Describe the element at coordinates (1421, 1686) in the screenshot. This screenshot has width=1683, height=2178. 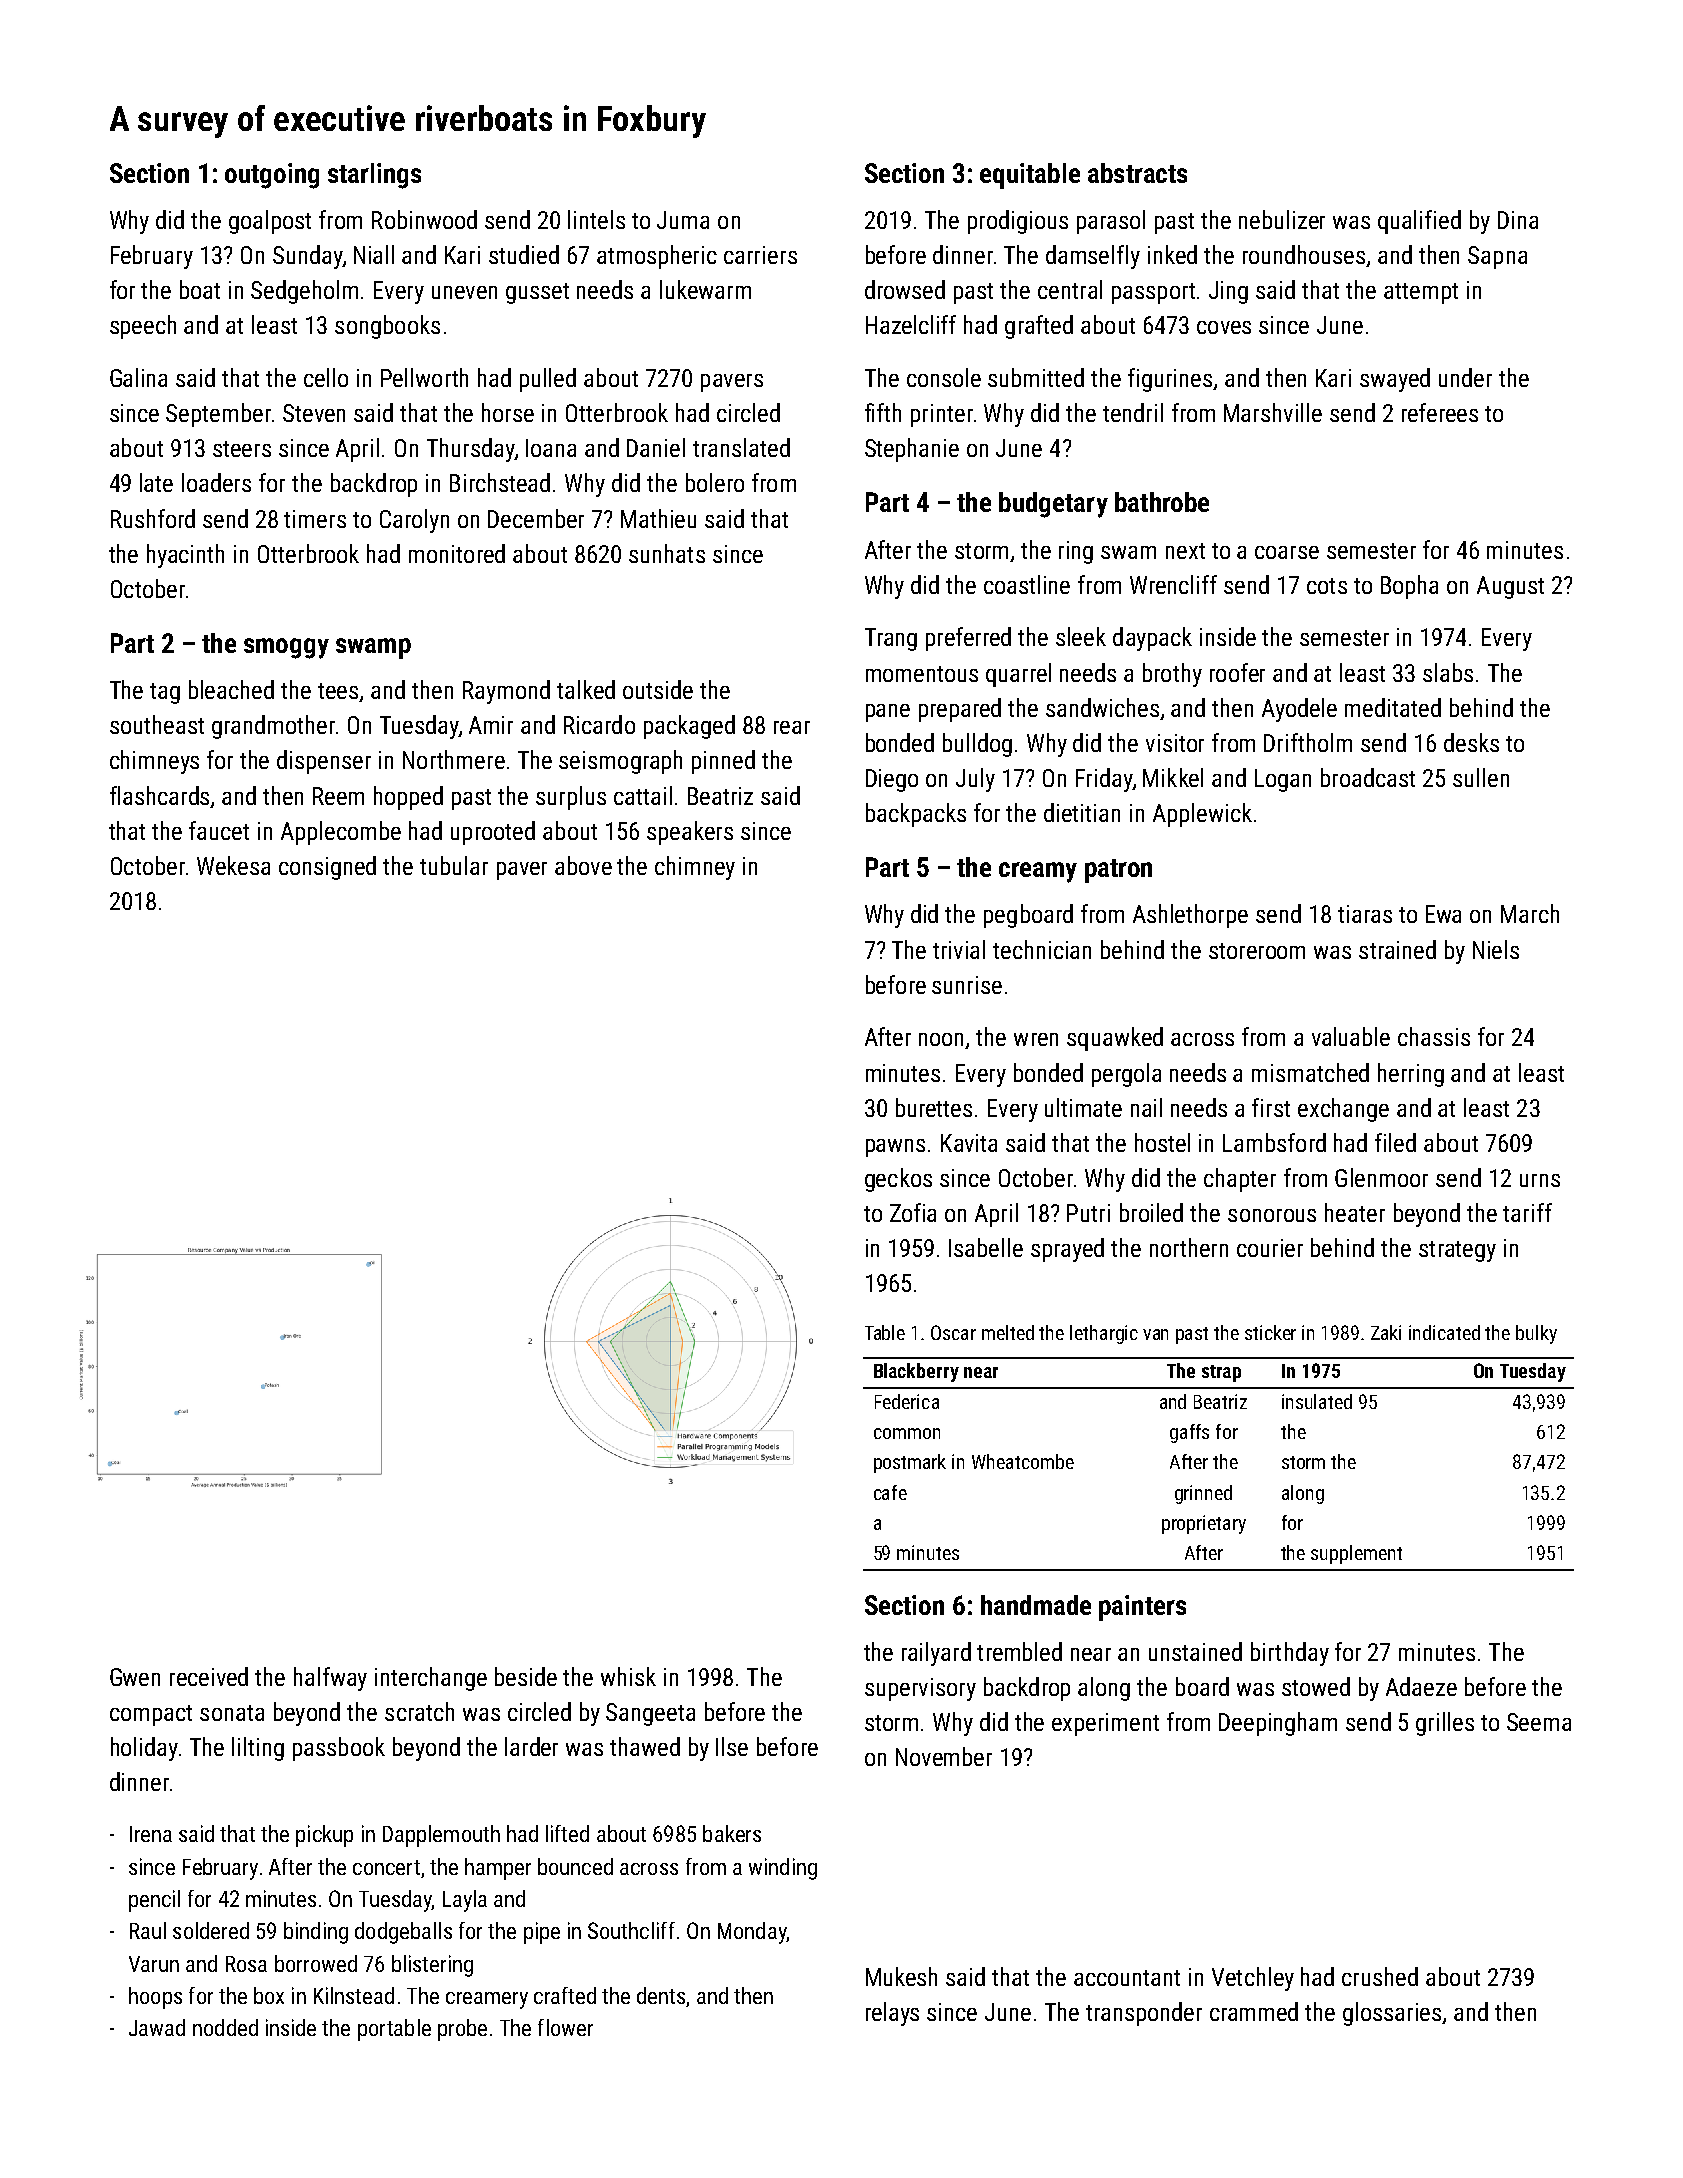
I see `Adaeze` at that location.
